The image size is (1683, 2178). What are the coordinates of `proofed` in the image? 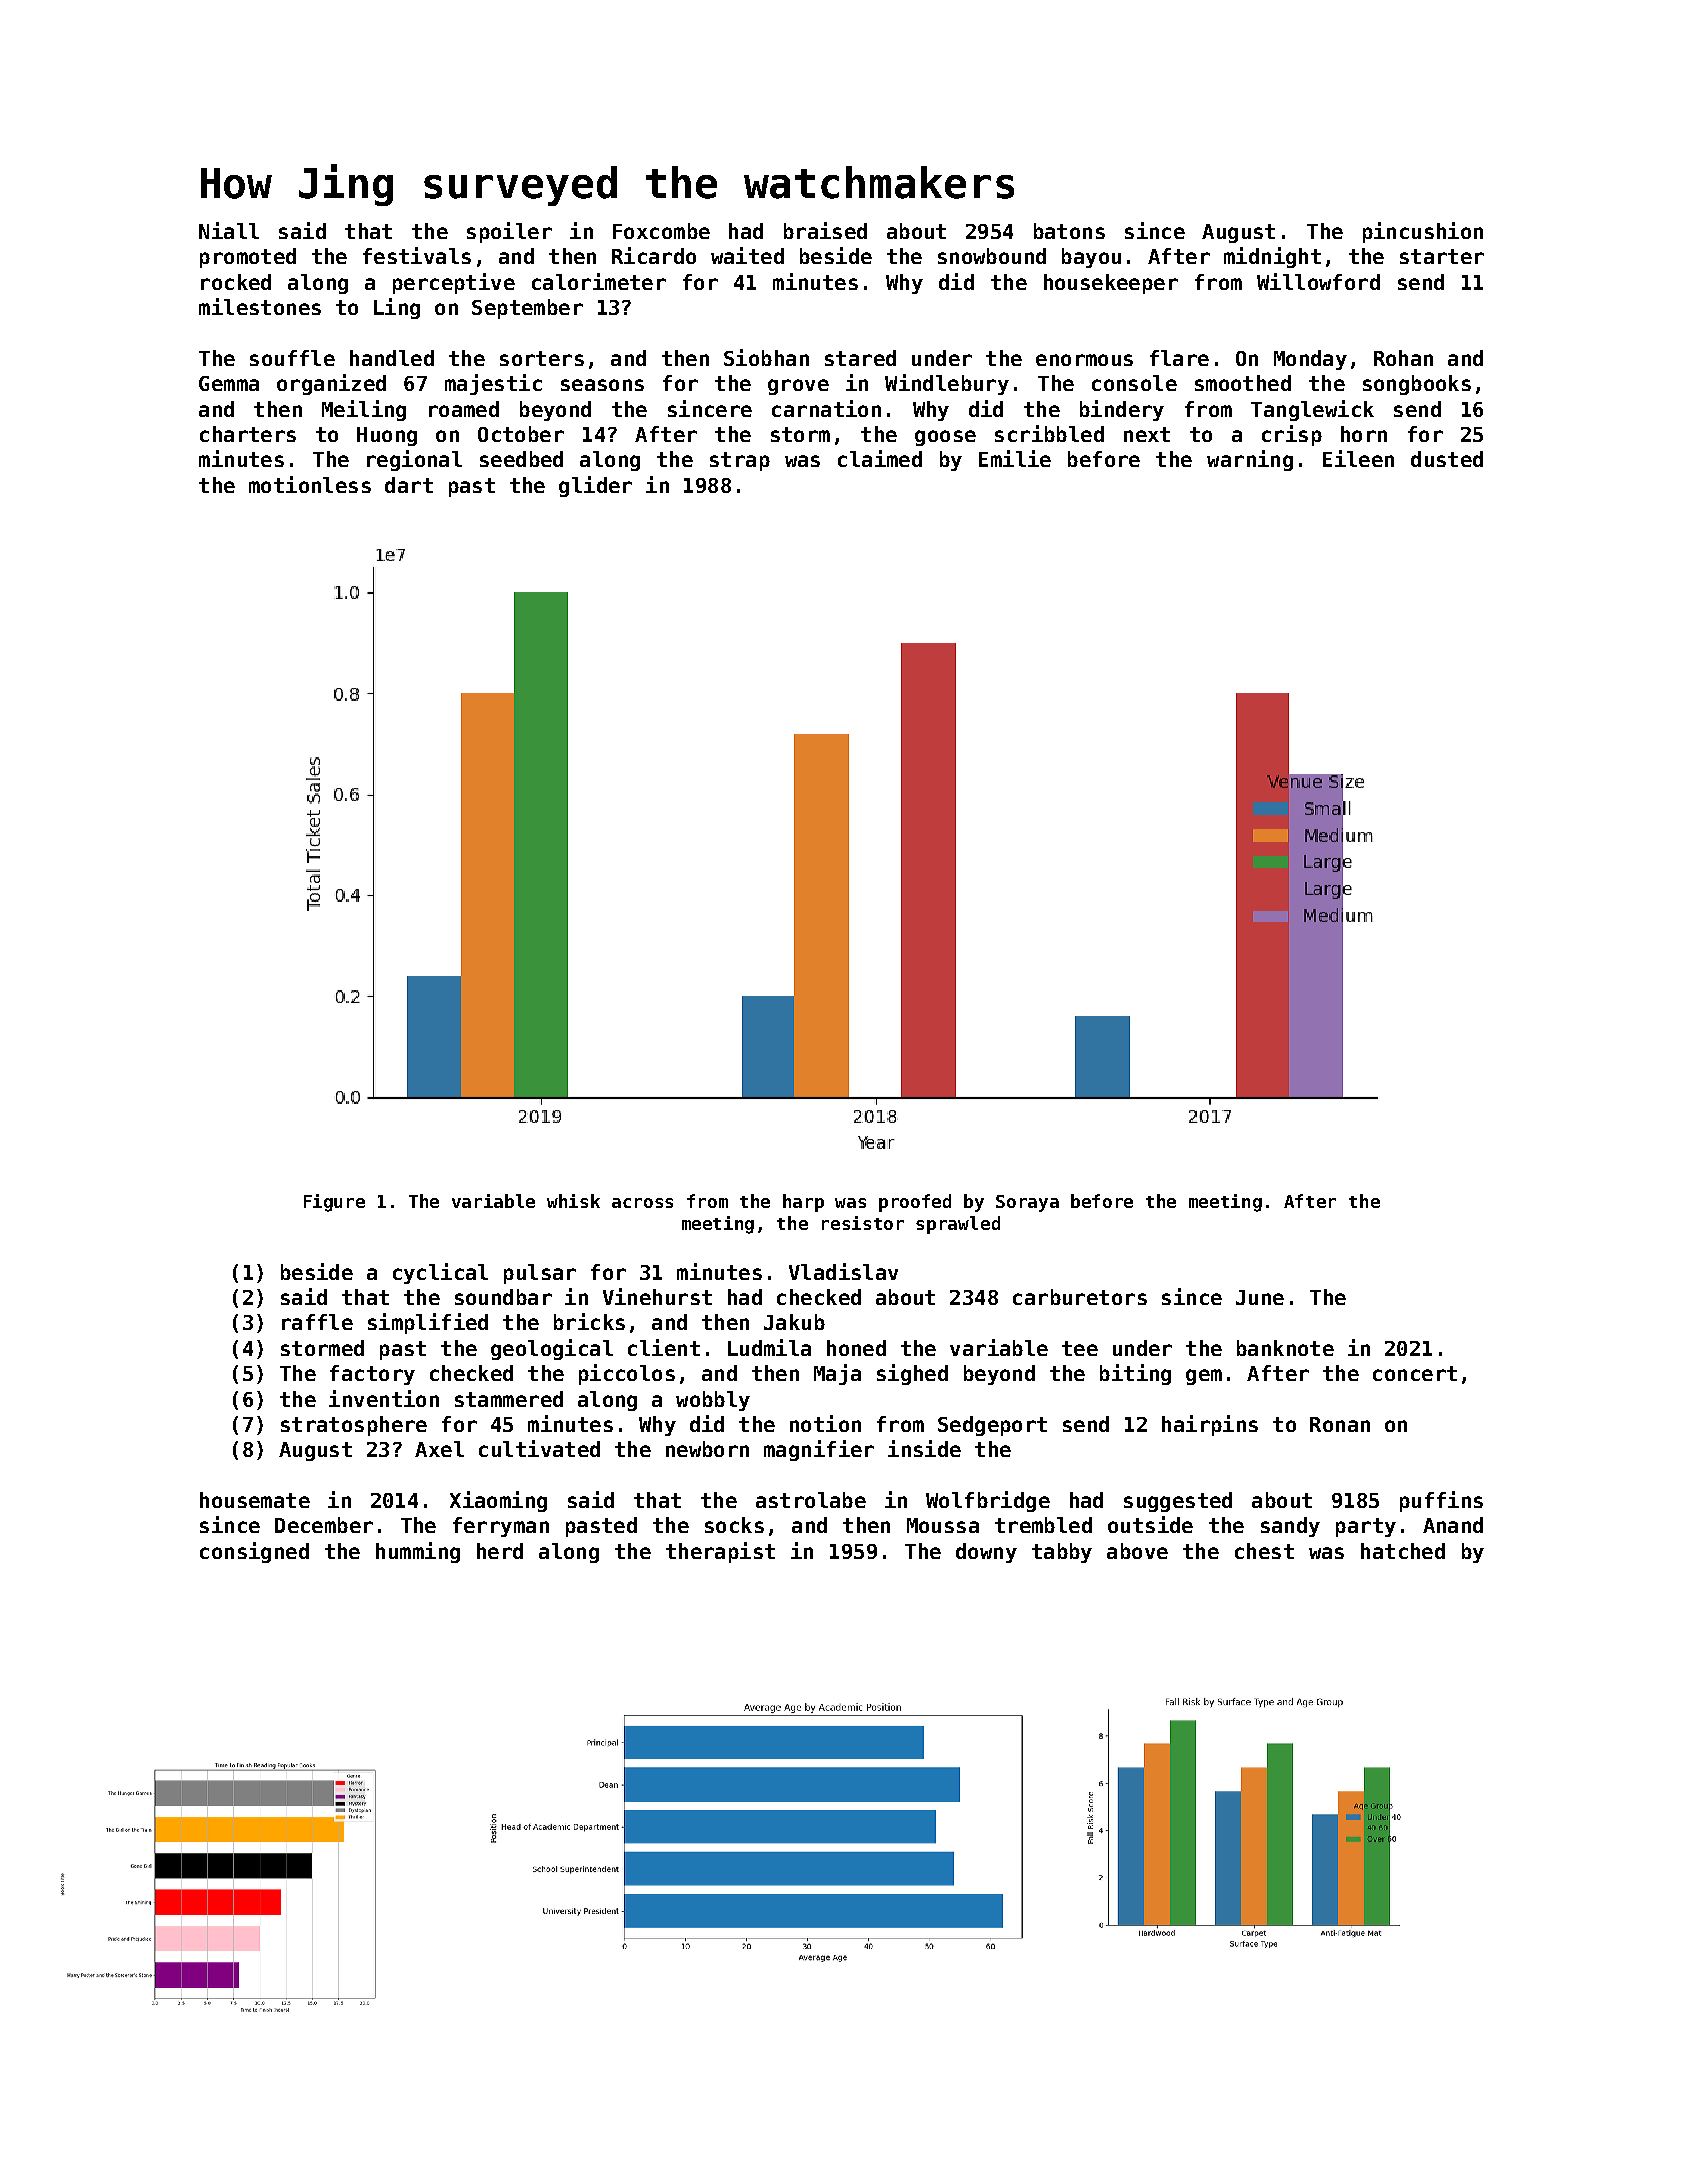 It's located at (915, 1203).
